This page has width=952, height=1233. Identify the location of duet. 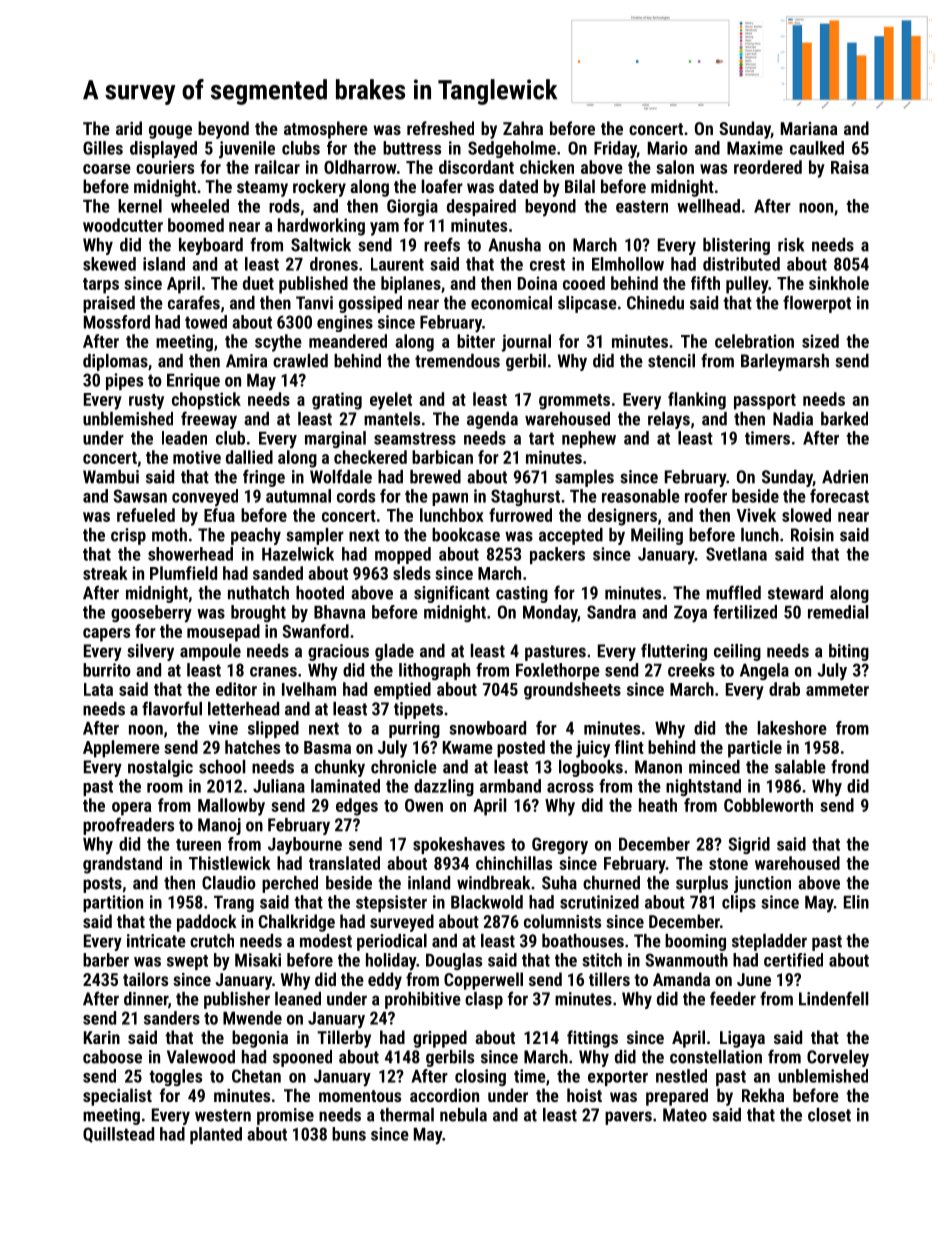
(258, 283).
